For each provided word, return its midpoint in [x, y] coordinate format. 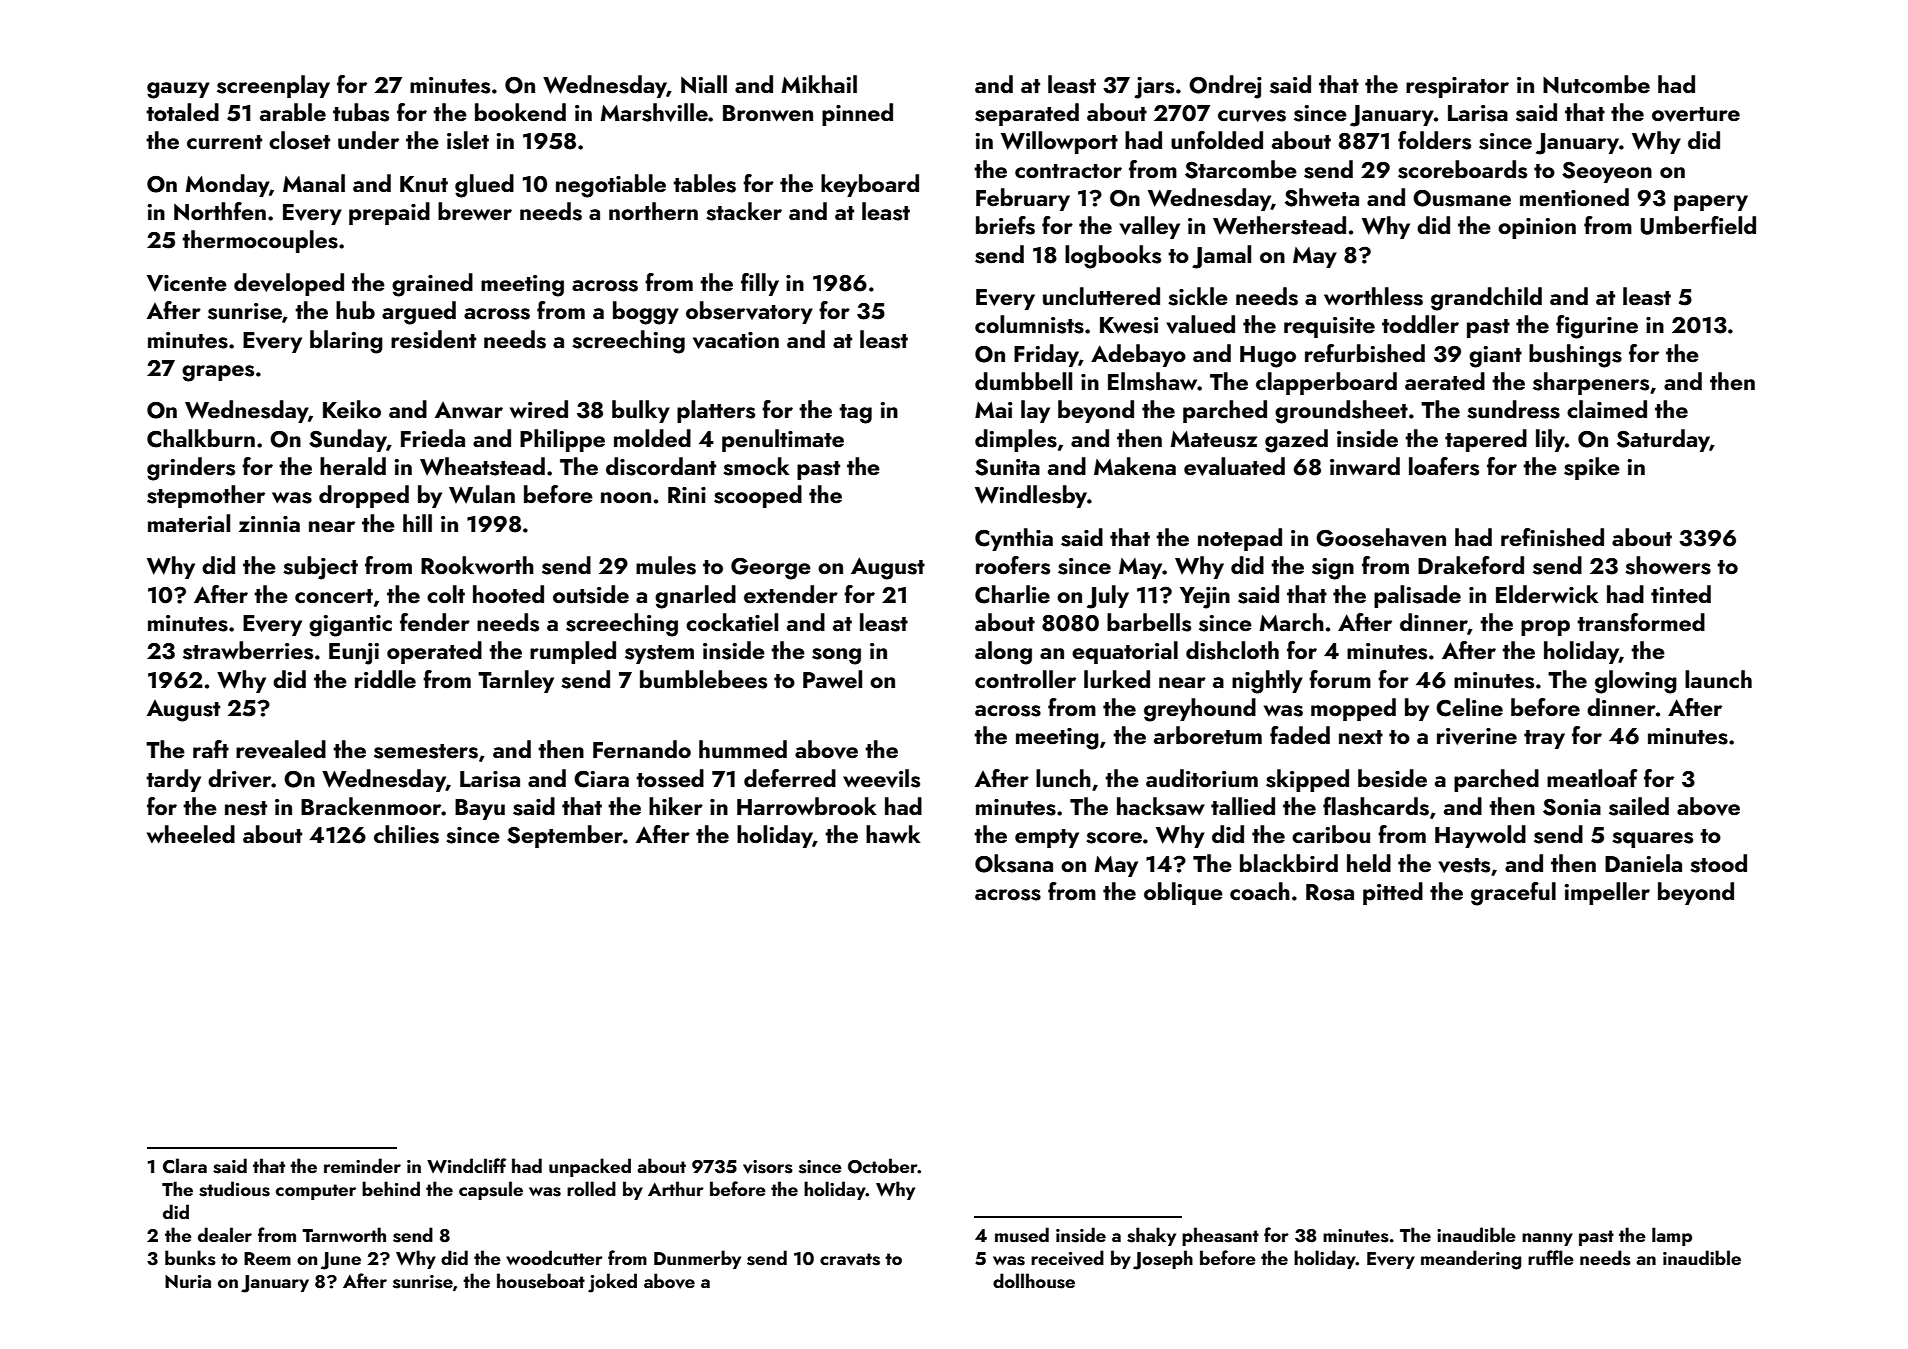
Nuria [188, 1281]
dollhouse [1034, 1281]
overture [1696, 114]
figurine [1597, 327]
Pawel [832, 679]
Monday [227, 185]
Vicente [187, 283]
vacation [736, 340]
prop [1545, 628]
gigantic [350, 626]
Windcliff [466, 1165]
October [883, 1166]
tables [704, 183]
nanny [1547, 1239]
